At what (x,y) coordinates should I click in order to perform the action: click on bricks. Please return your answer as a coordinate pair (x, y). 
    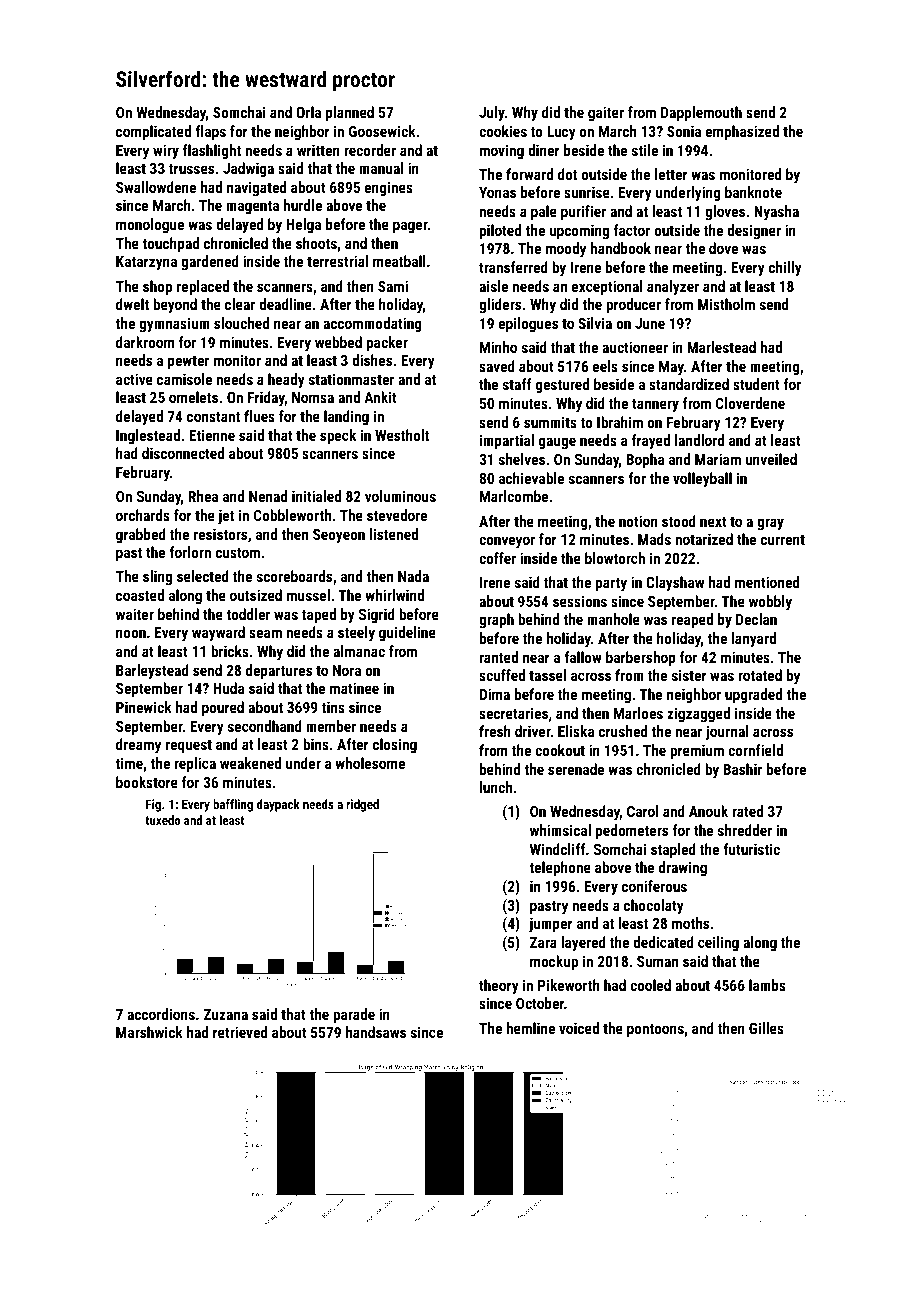
    Looking at the image, I should click on (230, 651).
